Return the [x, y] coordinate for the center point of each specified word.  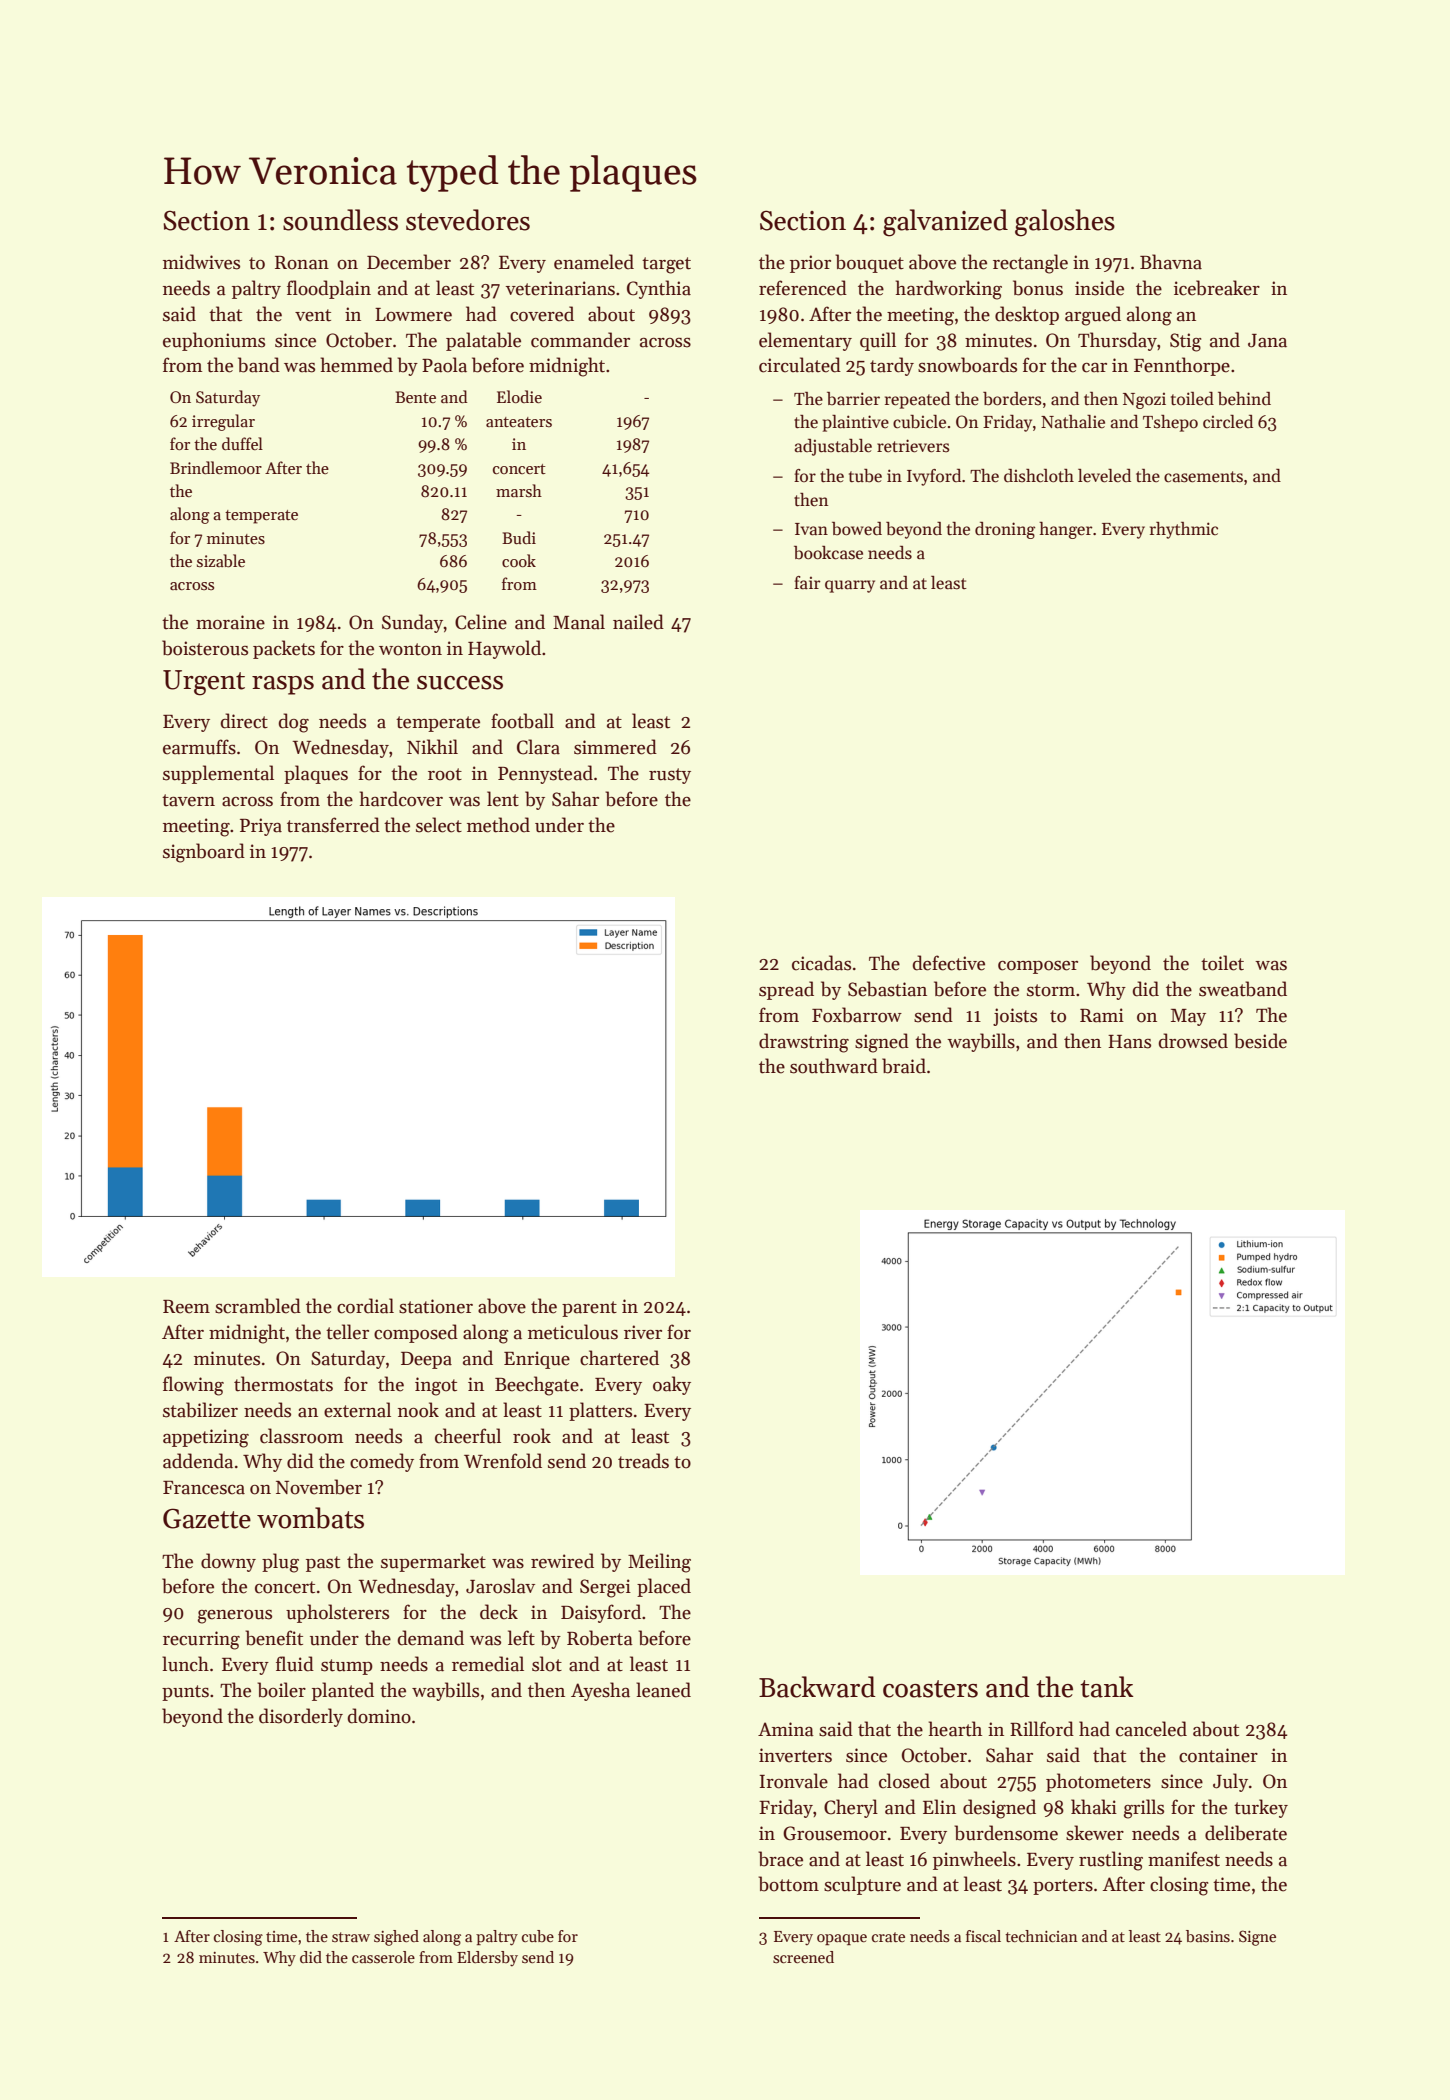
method [498, 825]
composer [1038, 967]
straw [351, 1937]
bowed [857, 529]
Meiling [659, 1563]
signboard [204, 853]
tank [1107, 1687]
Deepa [426, 1360]
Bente [415, 397]
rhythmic [1184, 530]
